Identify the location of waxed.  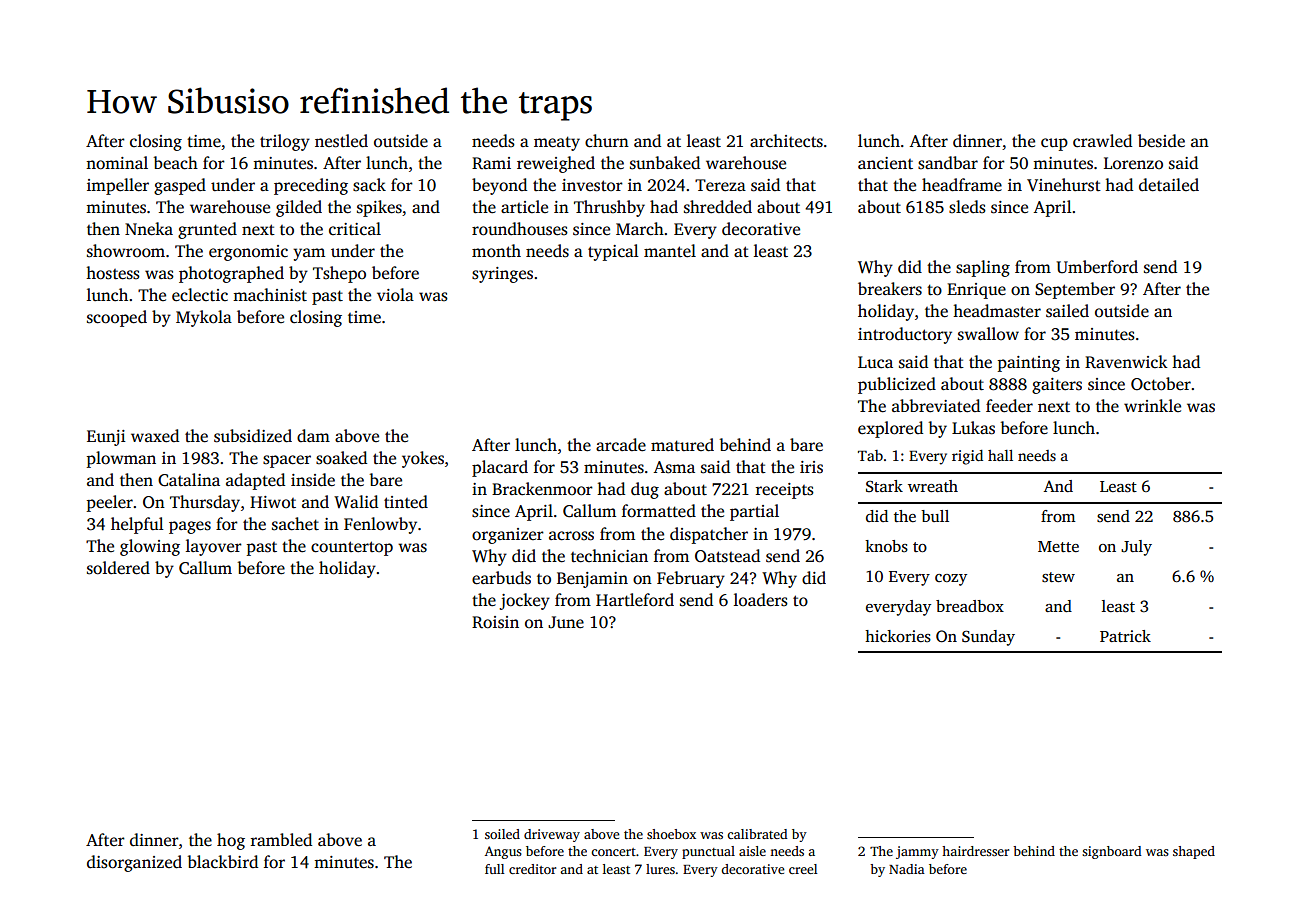
(155, 436).
